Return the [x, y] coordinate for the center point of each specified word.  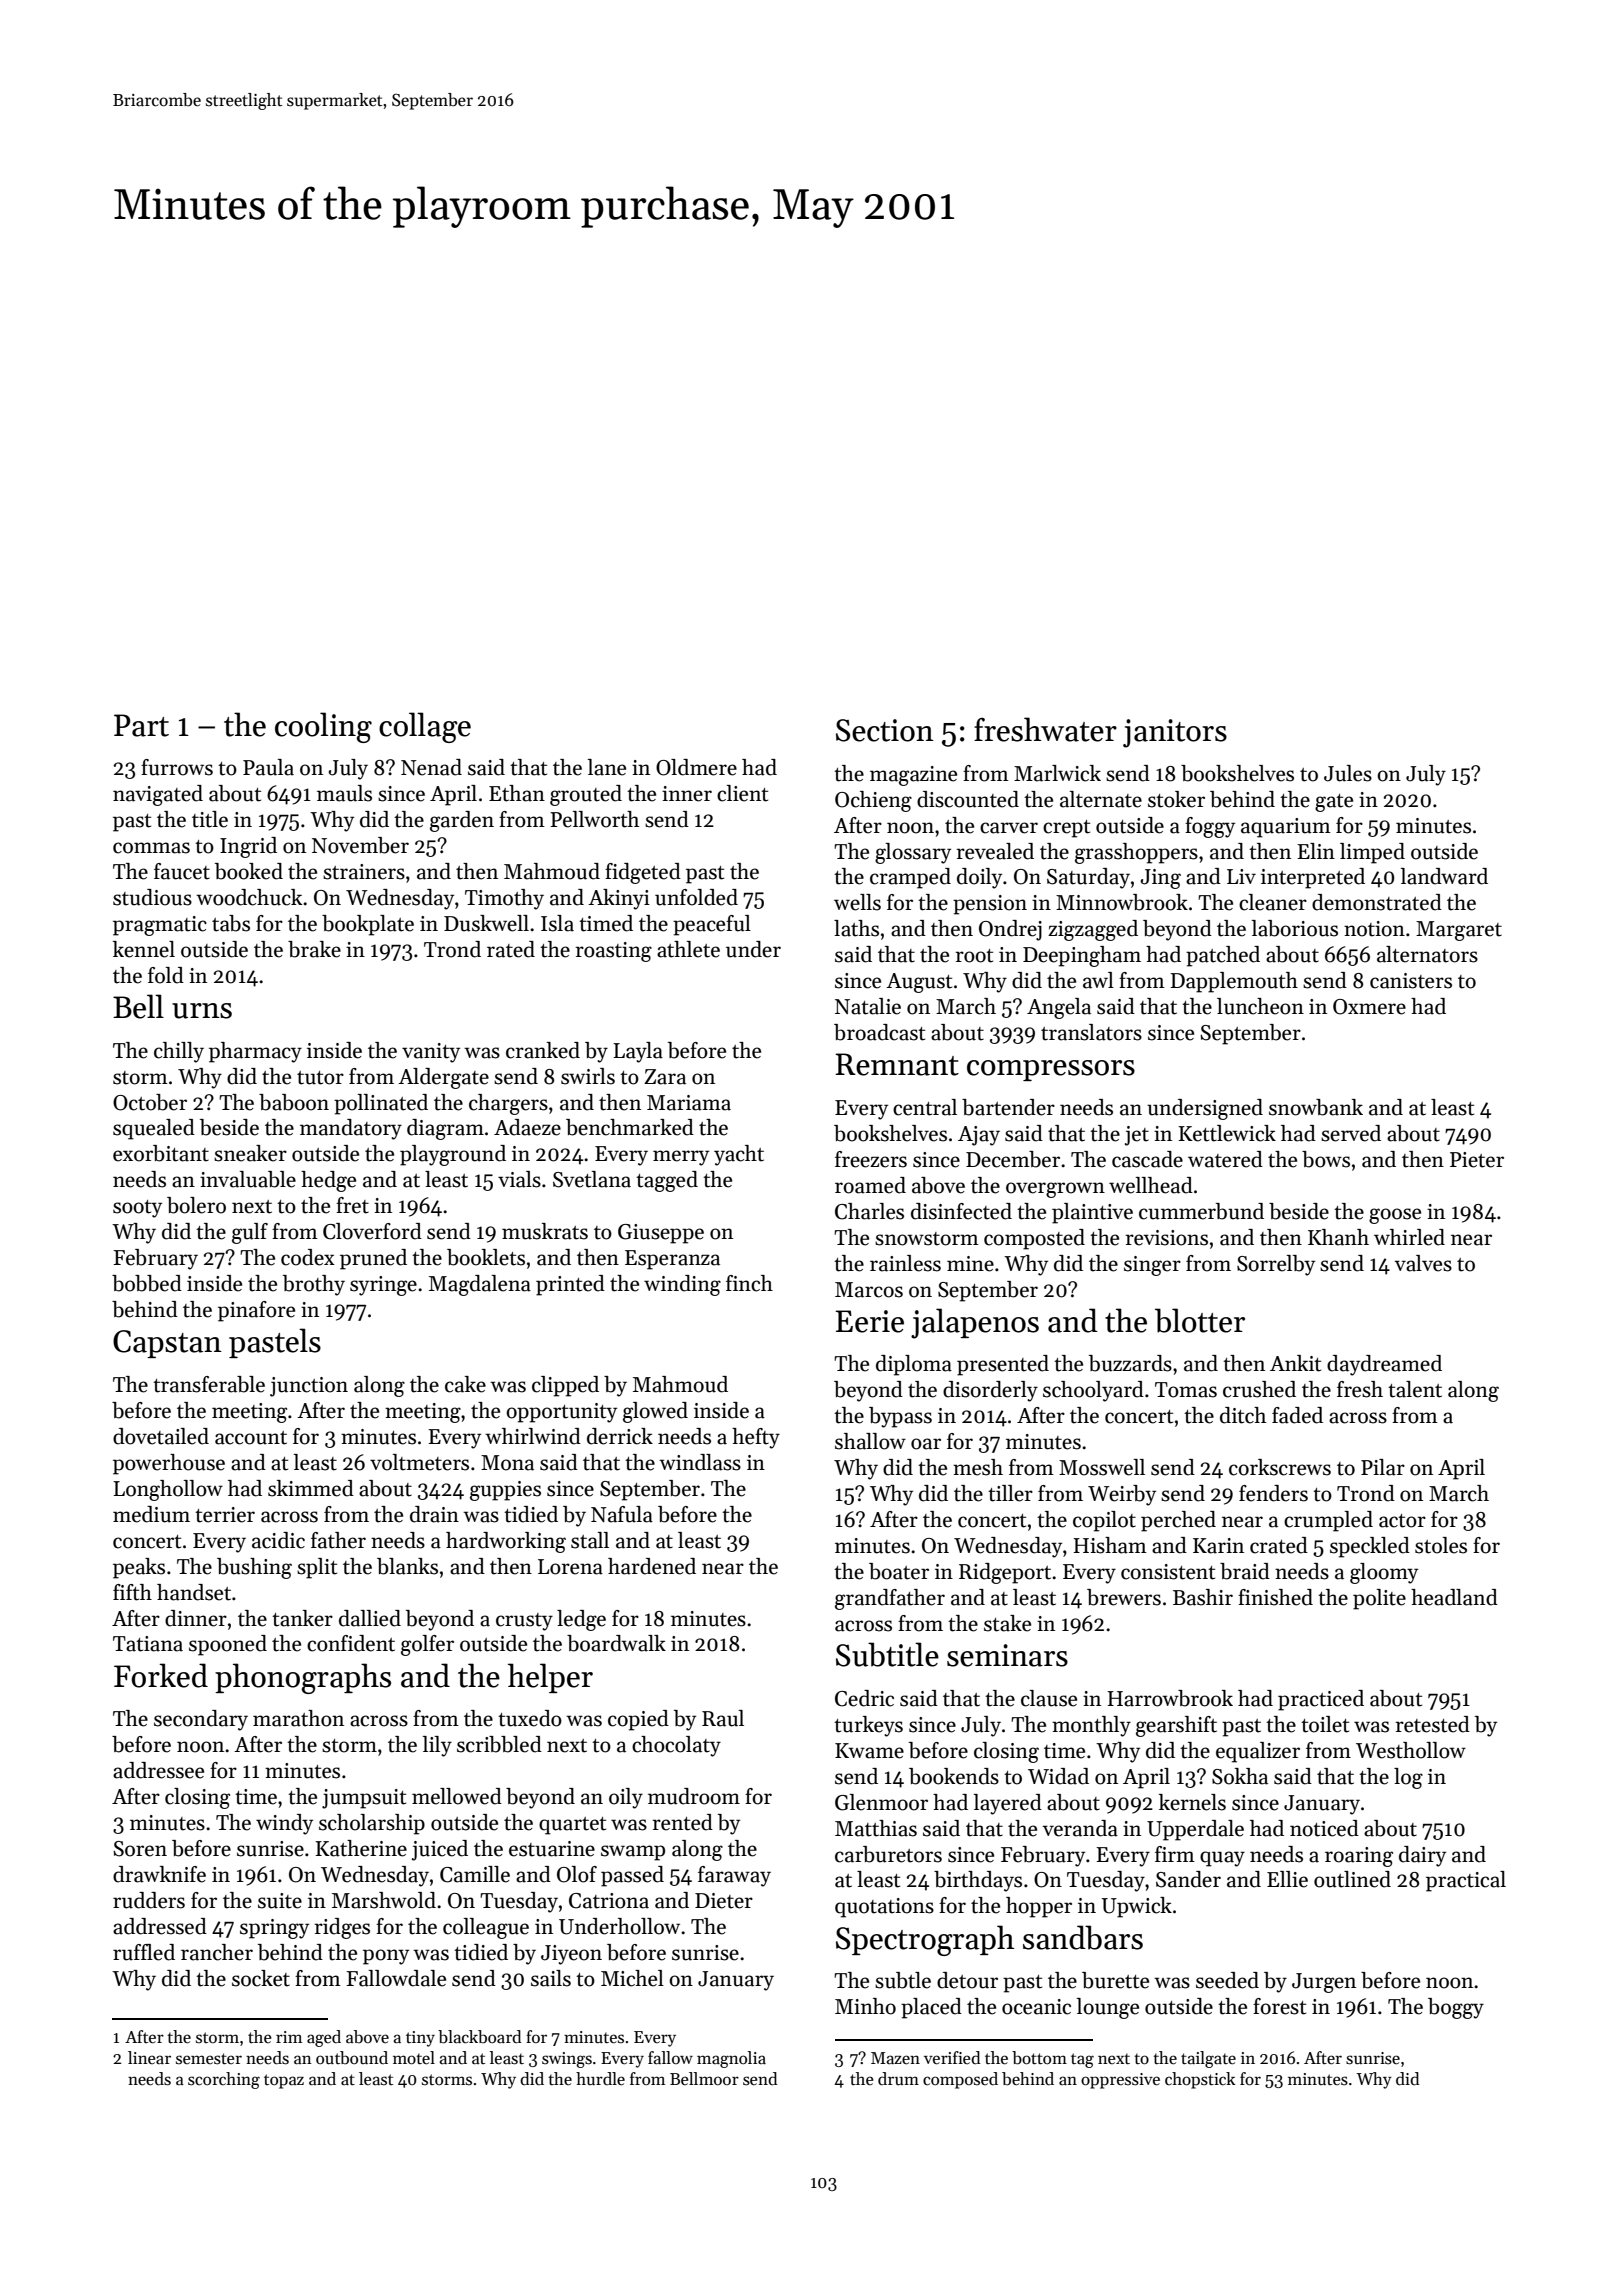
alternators [1427, 954]
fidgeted [643, 873]
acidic [278, 1540]
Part [141, 725]
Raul [723, 1718]
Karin [1218, 1546]
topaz [284, 2081]
